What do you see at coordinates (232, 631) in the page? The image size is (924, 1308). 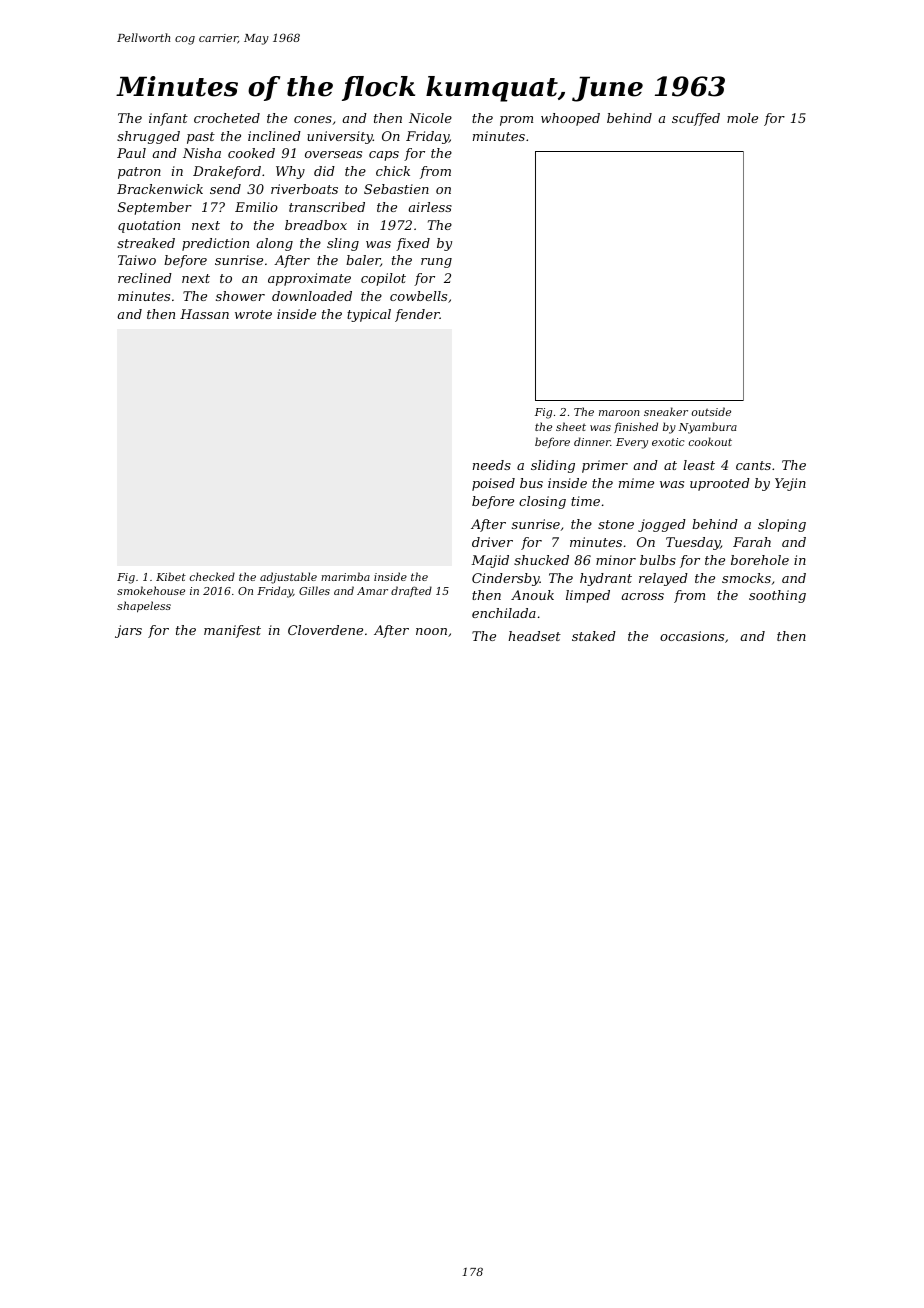 I see `manifest` at bounding box center [232, 631].
